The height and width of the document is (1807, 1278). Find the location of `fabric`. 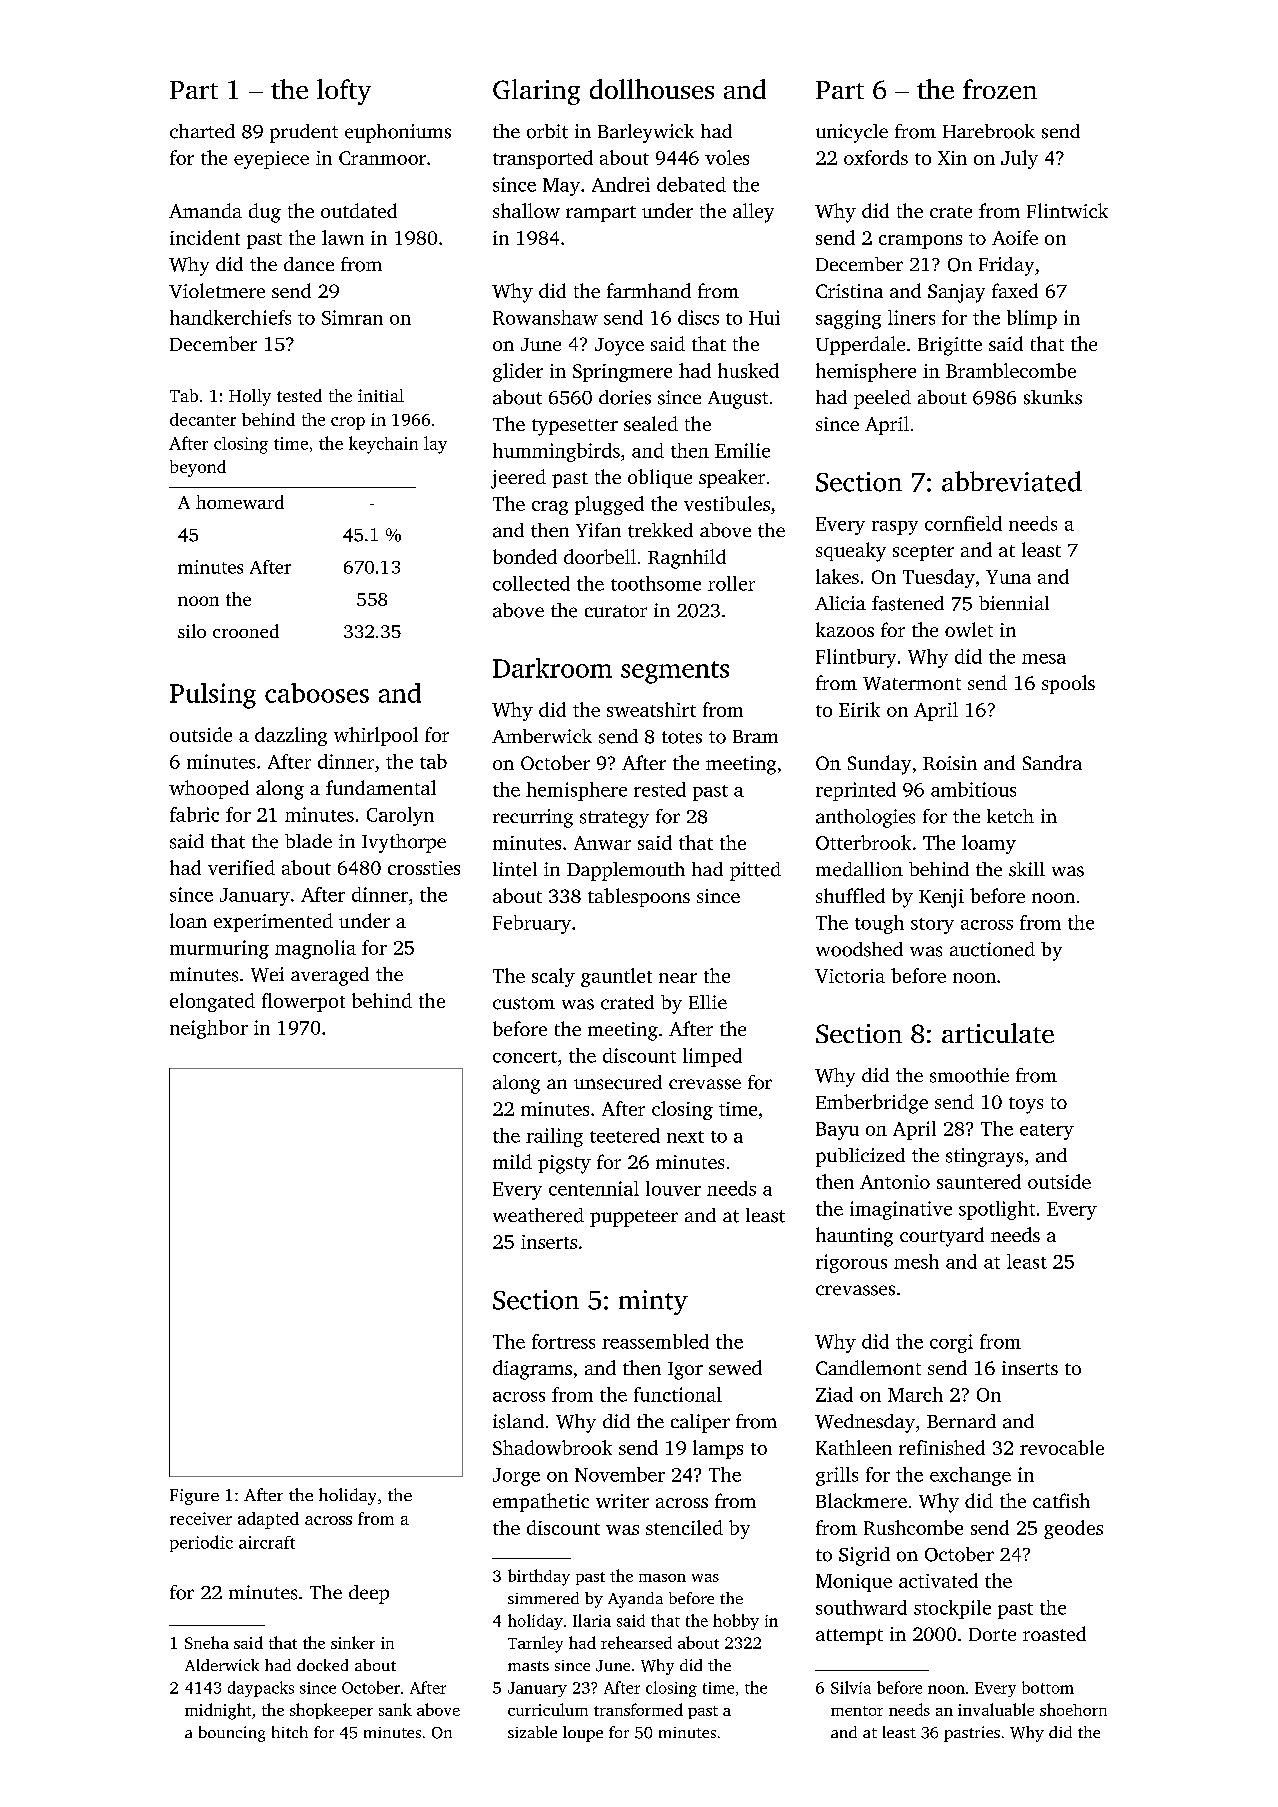

fabric is located at coordinates (194, 814).
